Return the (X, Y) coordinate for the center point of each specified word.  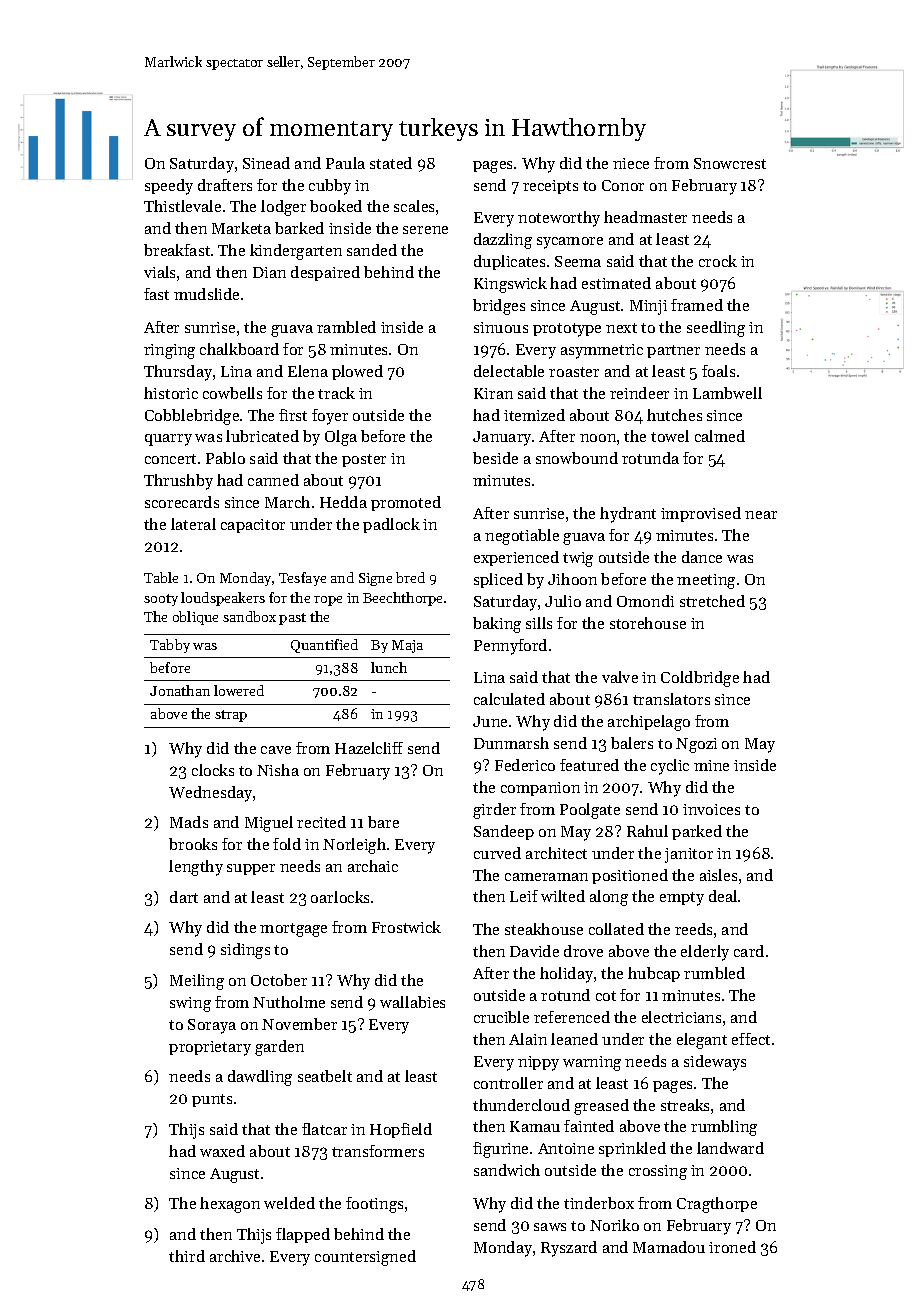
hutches (674, 415)
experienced (516, 558)
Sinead (266, 163)
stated (391, 163)
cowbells (232, 393)
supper (251, 869)
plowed (357, 372)
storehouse (648, 623)
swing (190, 1004)
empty (682, 899)
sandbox (249, 616)
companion (540, 789)
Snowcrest (730, 163)
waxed (222, 1151)
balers (632, 743)
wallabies (412, 1002)
